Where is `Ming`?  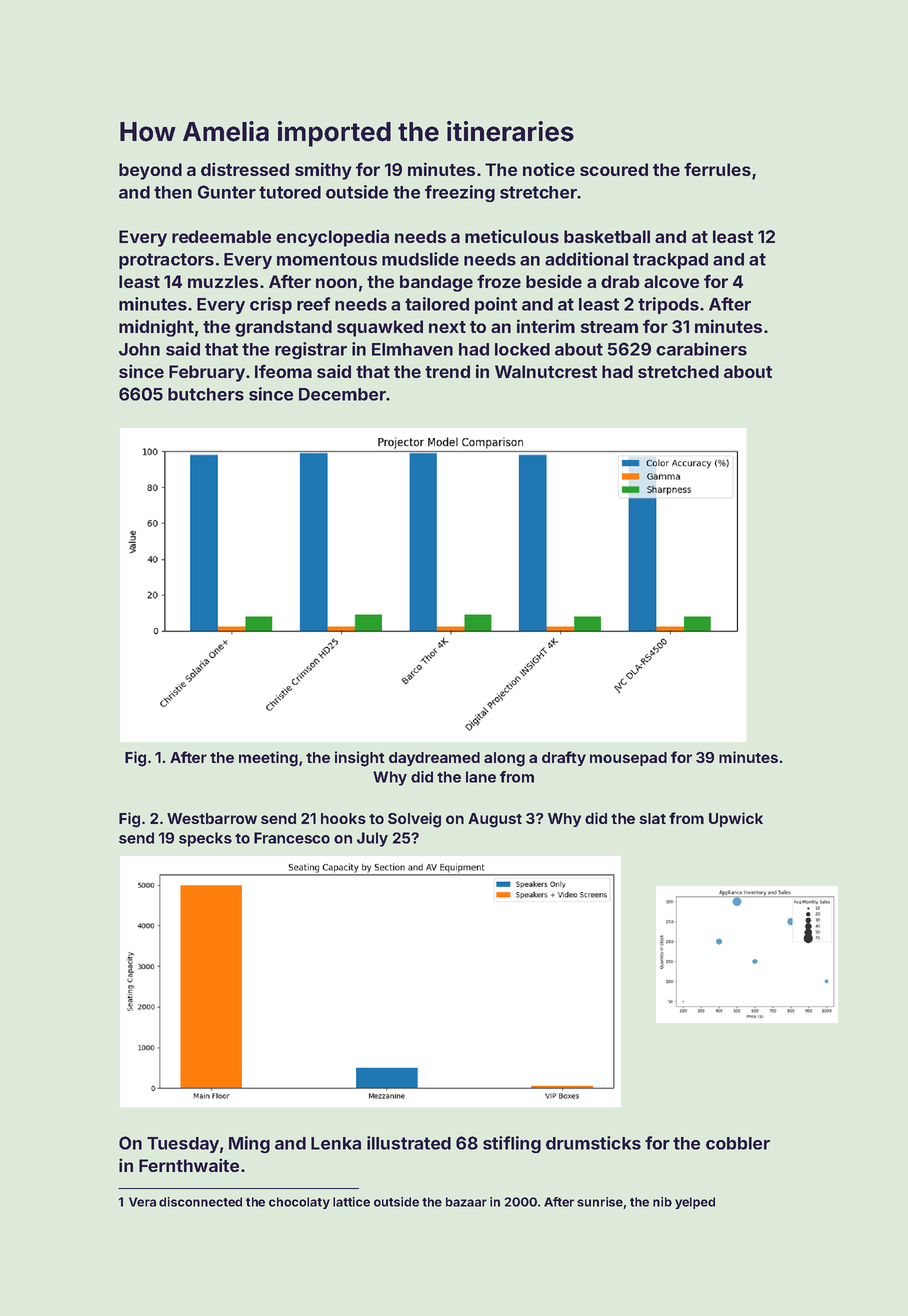
Ming is located at coordinates (249, 1144).
